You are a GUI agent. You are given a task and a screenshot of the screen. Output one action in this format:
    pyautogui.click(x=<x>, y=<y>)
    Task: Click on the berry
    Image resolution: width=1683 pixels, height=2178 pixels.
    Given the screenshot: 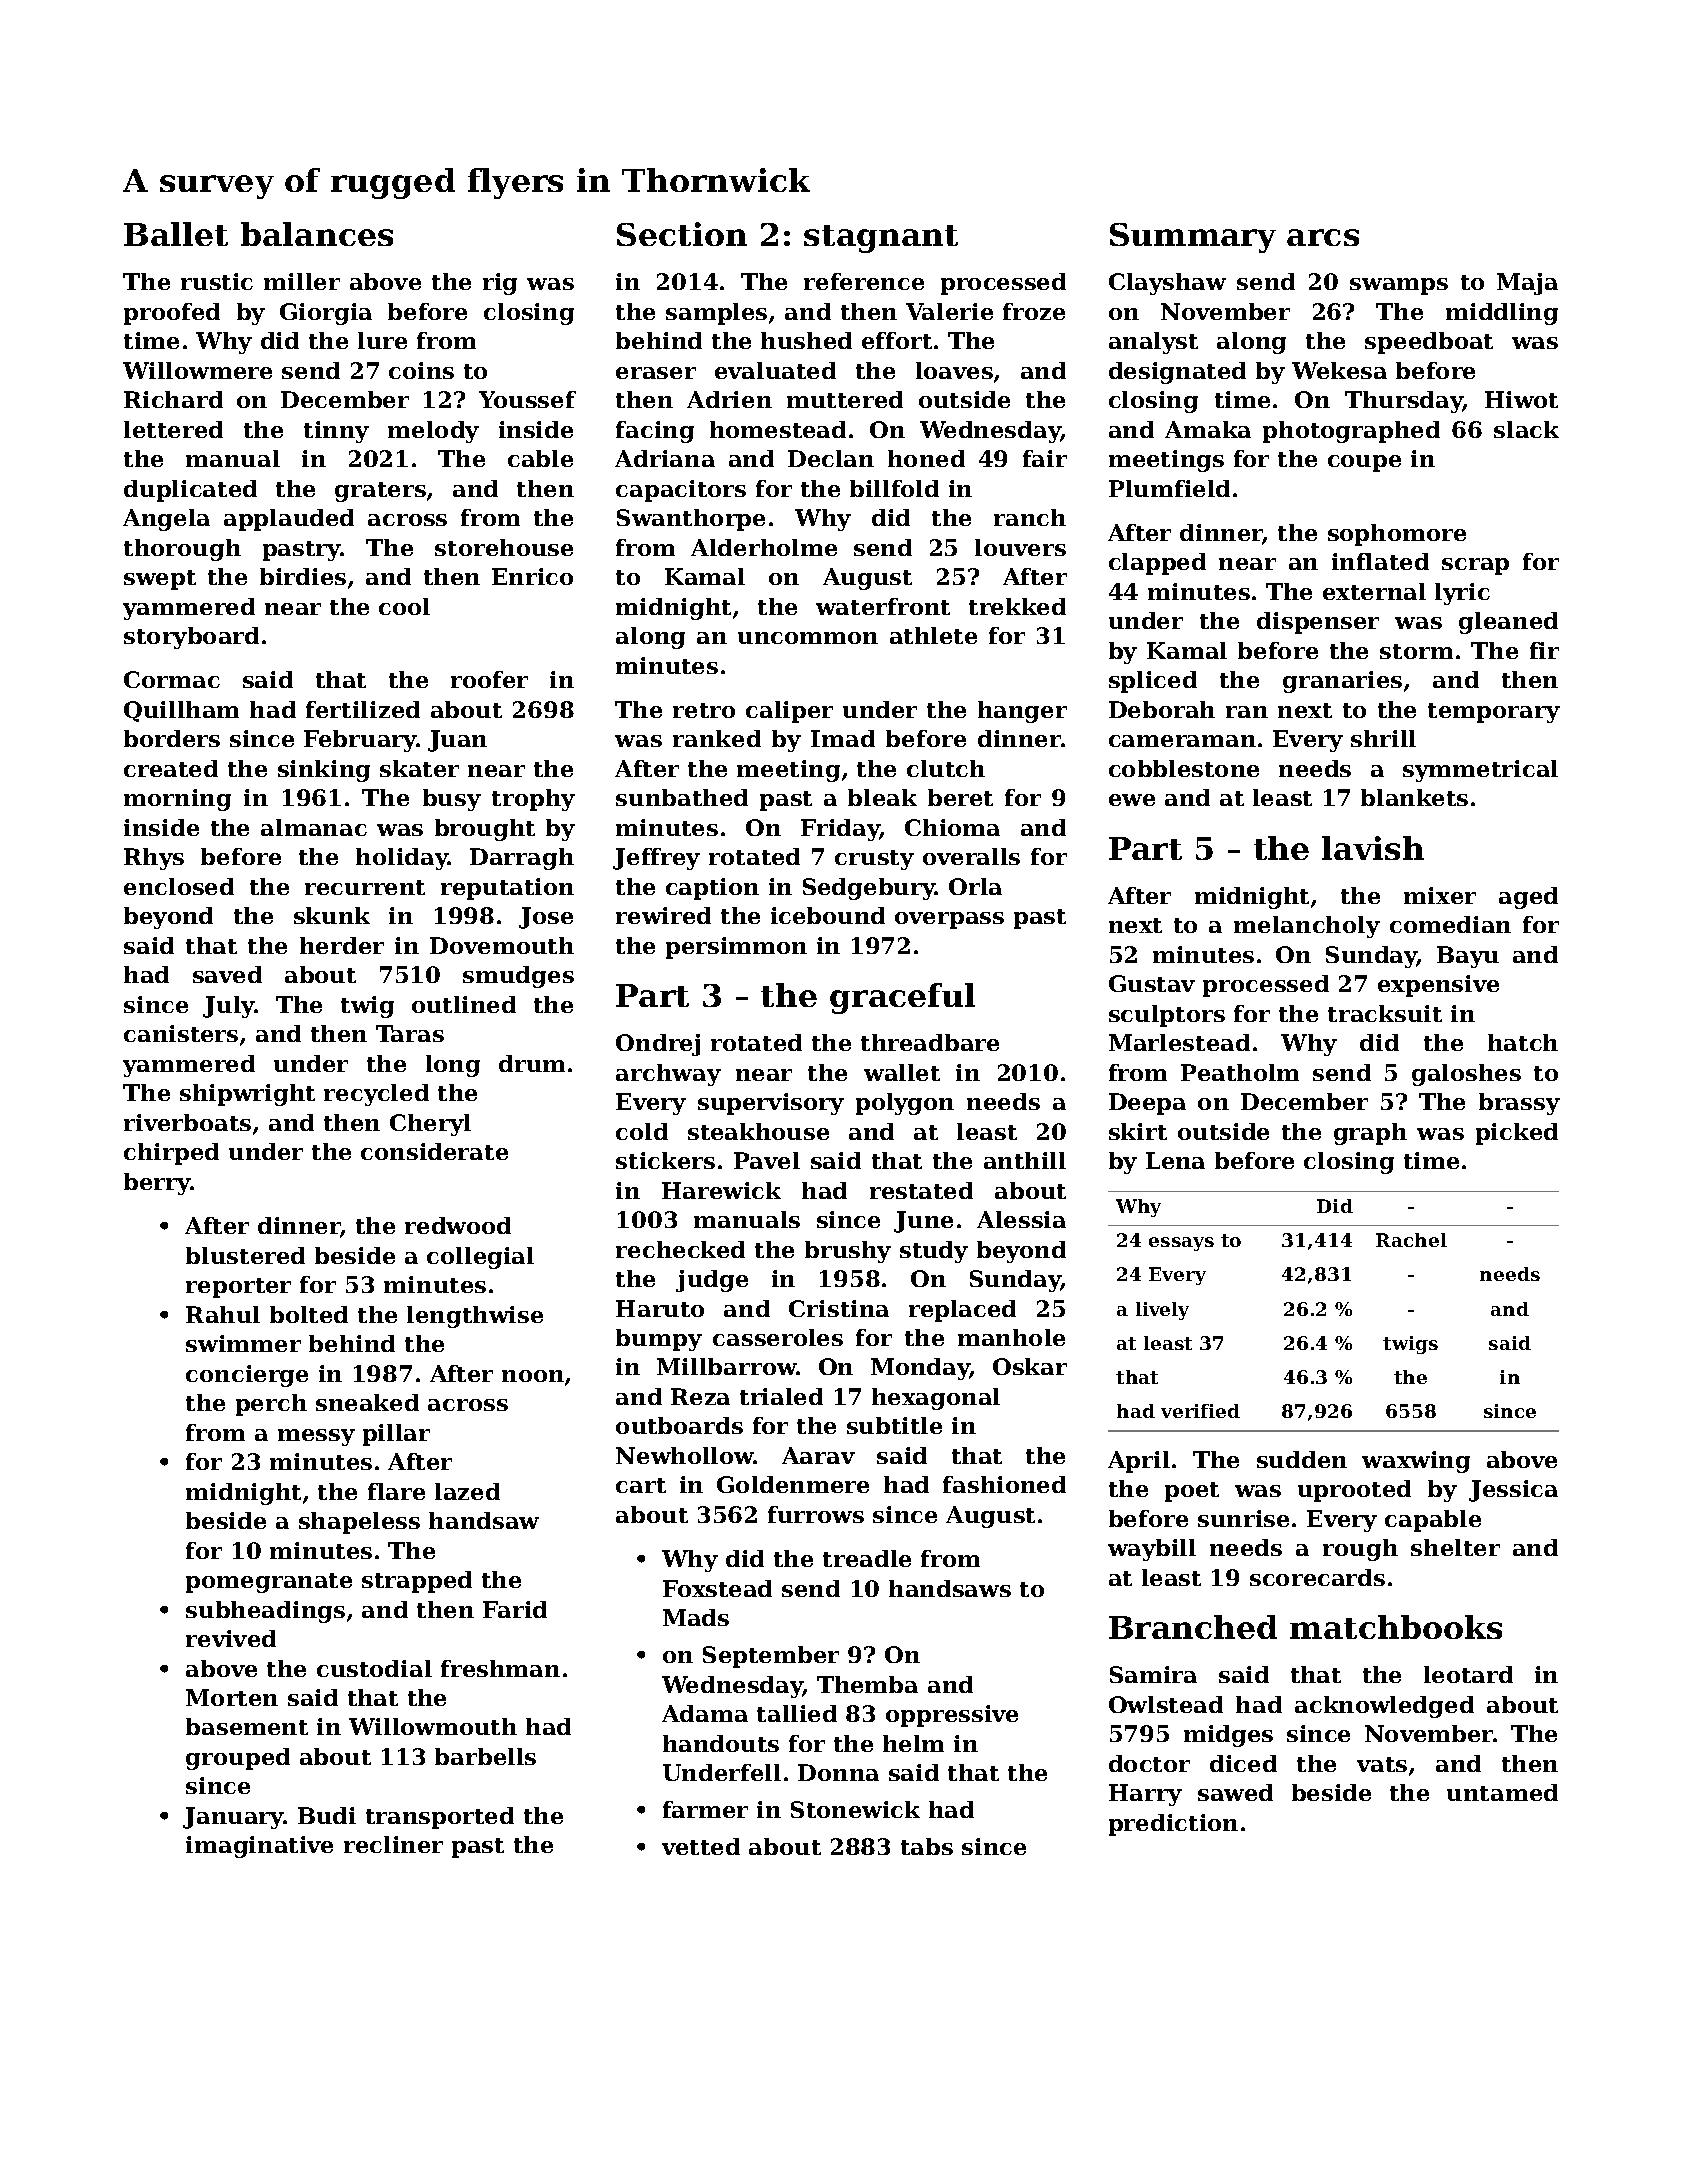 What is the action you would take?
    pyautogui.click(x=157, y=1184)
